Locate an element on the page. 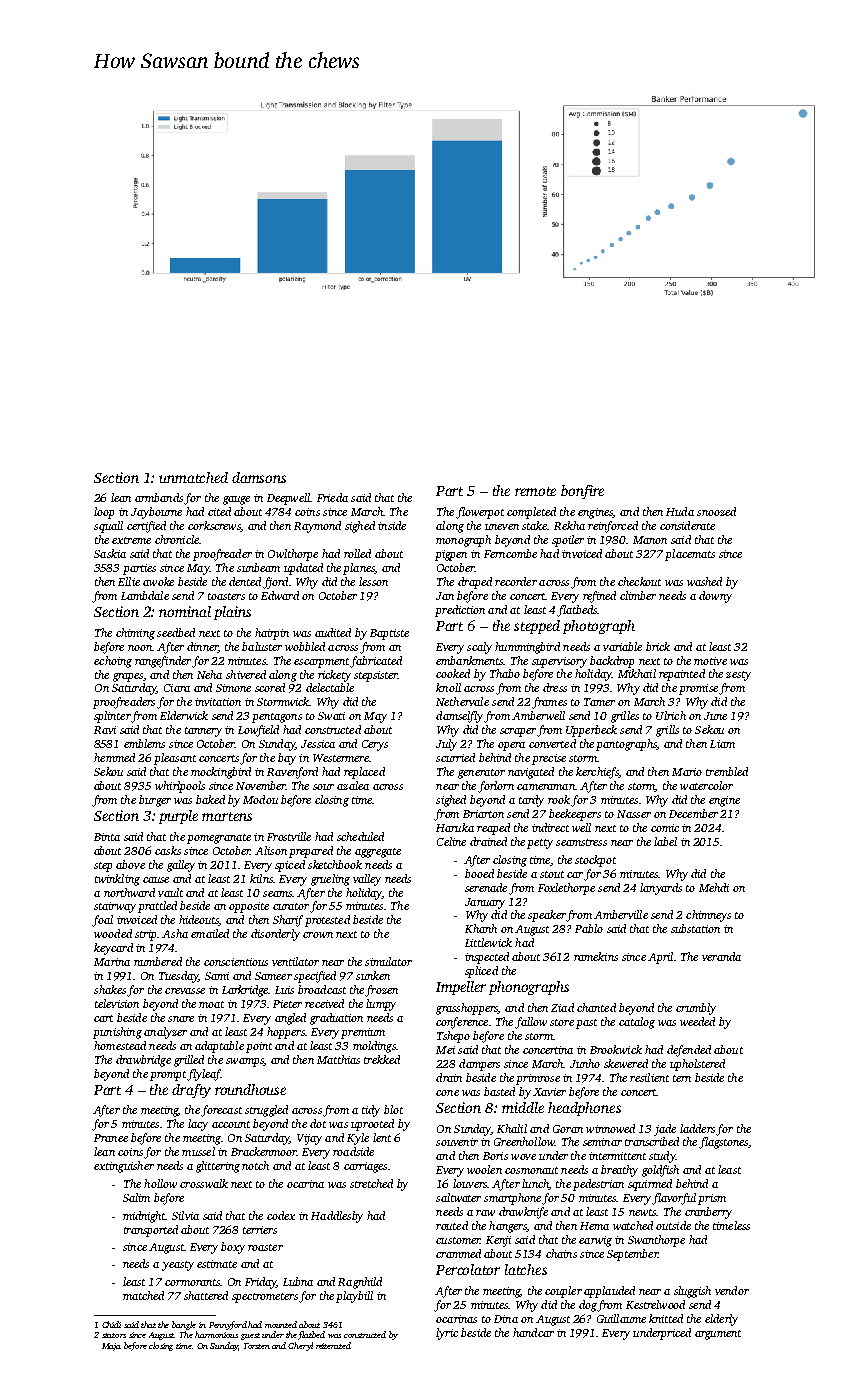  prism is located at coordinates (712, 1199).
